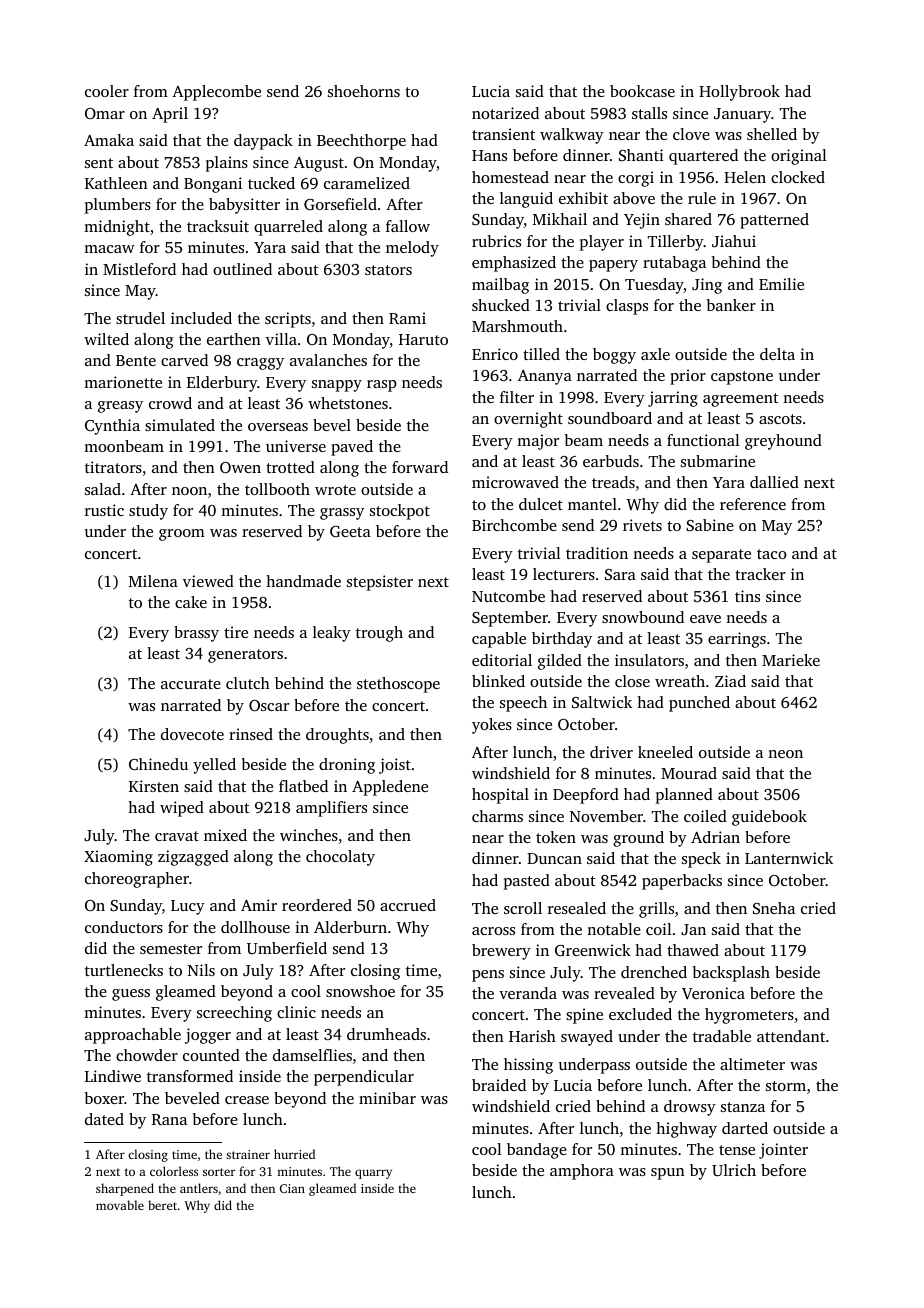 The width and height of the screenshot is (924, 1308). What do you see at coordinates (103, 489) in the screenshot?
I see `salad` at bounding box center [103, 489].
